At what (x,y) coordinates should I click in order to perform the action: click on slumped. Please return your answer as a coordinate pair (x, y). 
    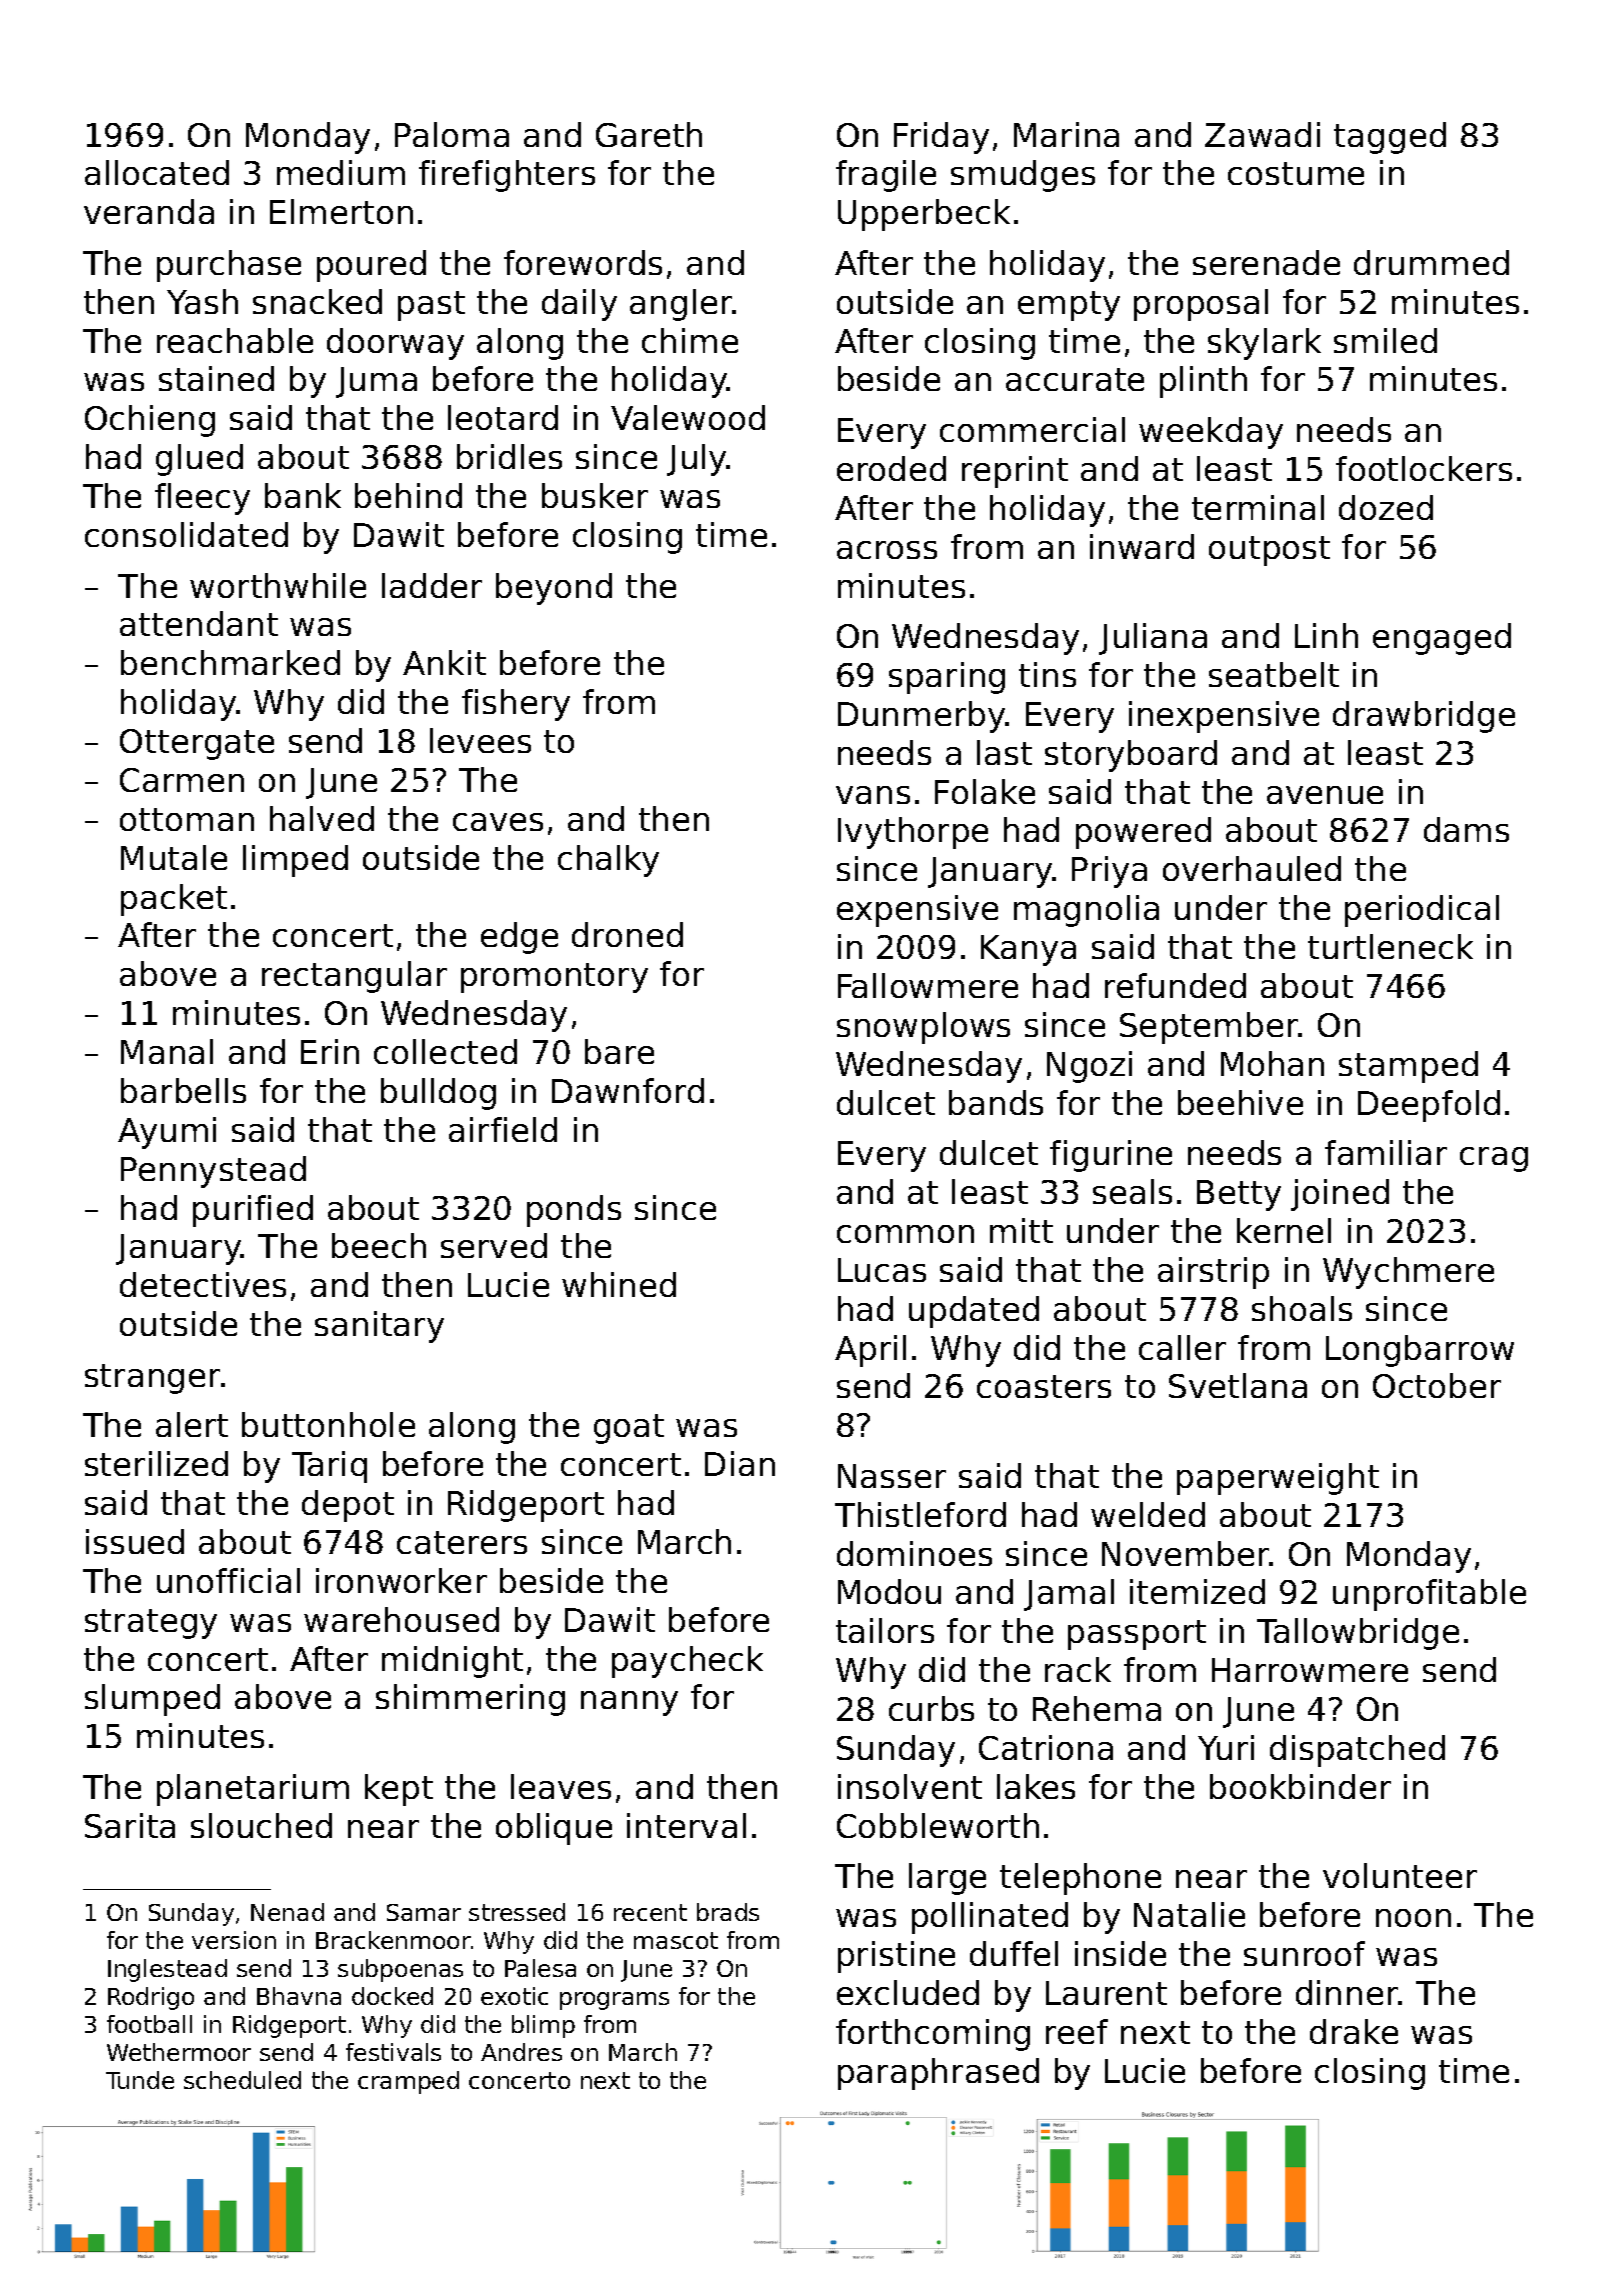
    Looking at the image, I should click on (152, 1700).
